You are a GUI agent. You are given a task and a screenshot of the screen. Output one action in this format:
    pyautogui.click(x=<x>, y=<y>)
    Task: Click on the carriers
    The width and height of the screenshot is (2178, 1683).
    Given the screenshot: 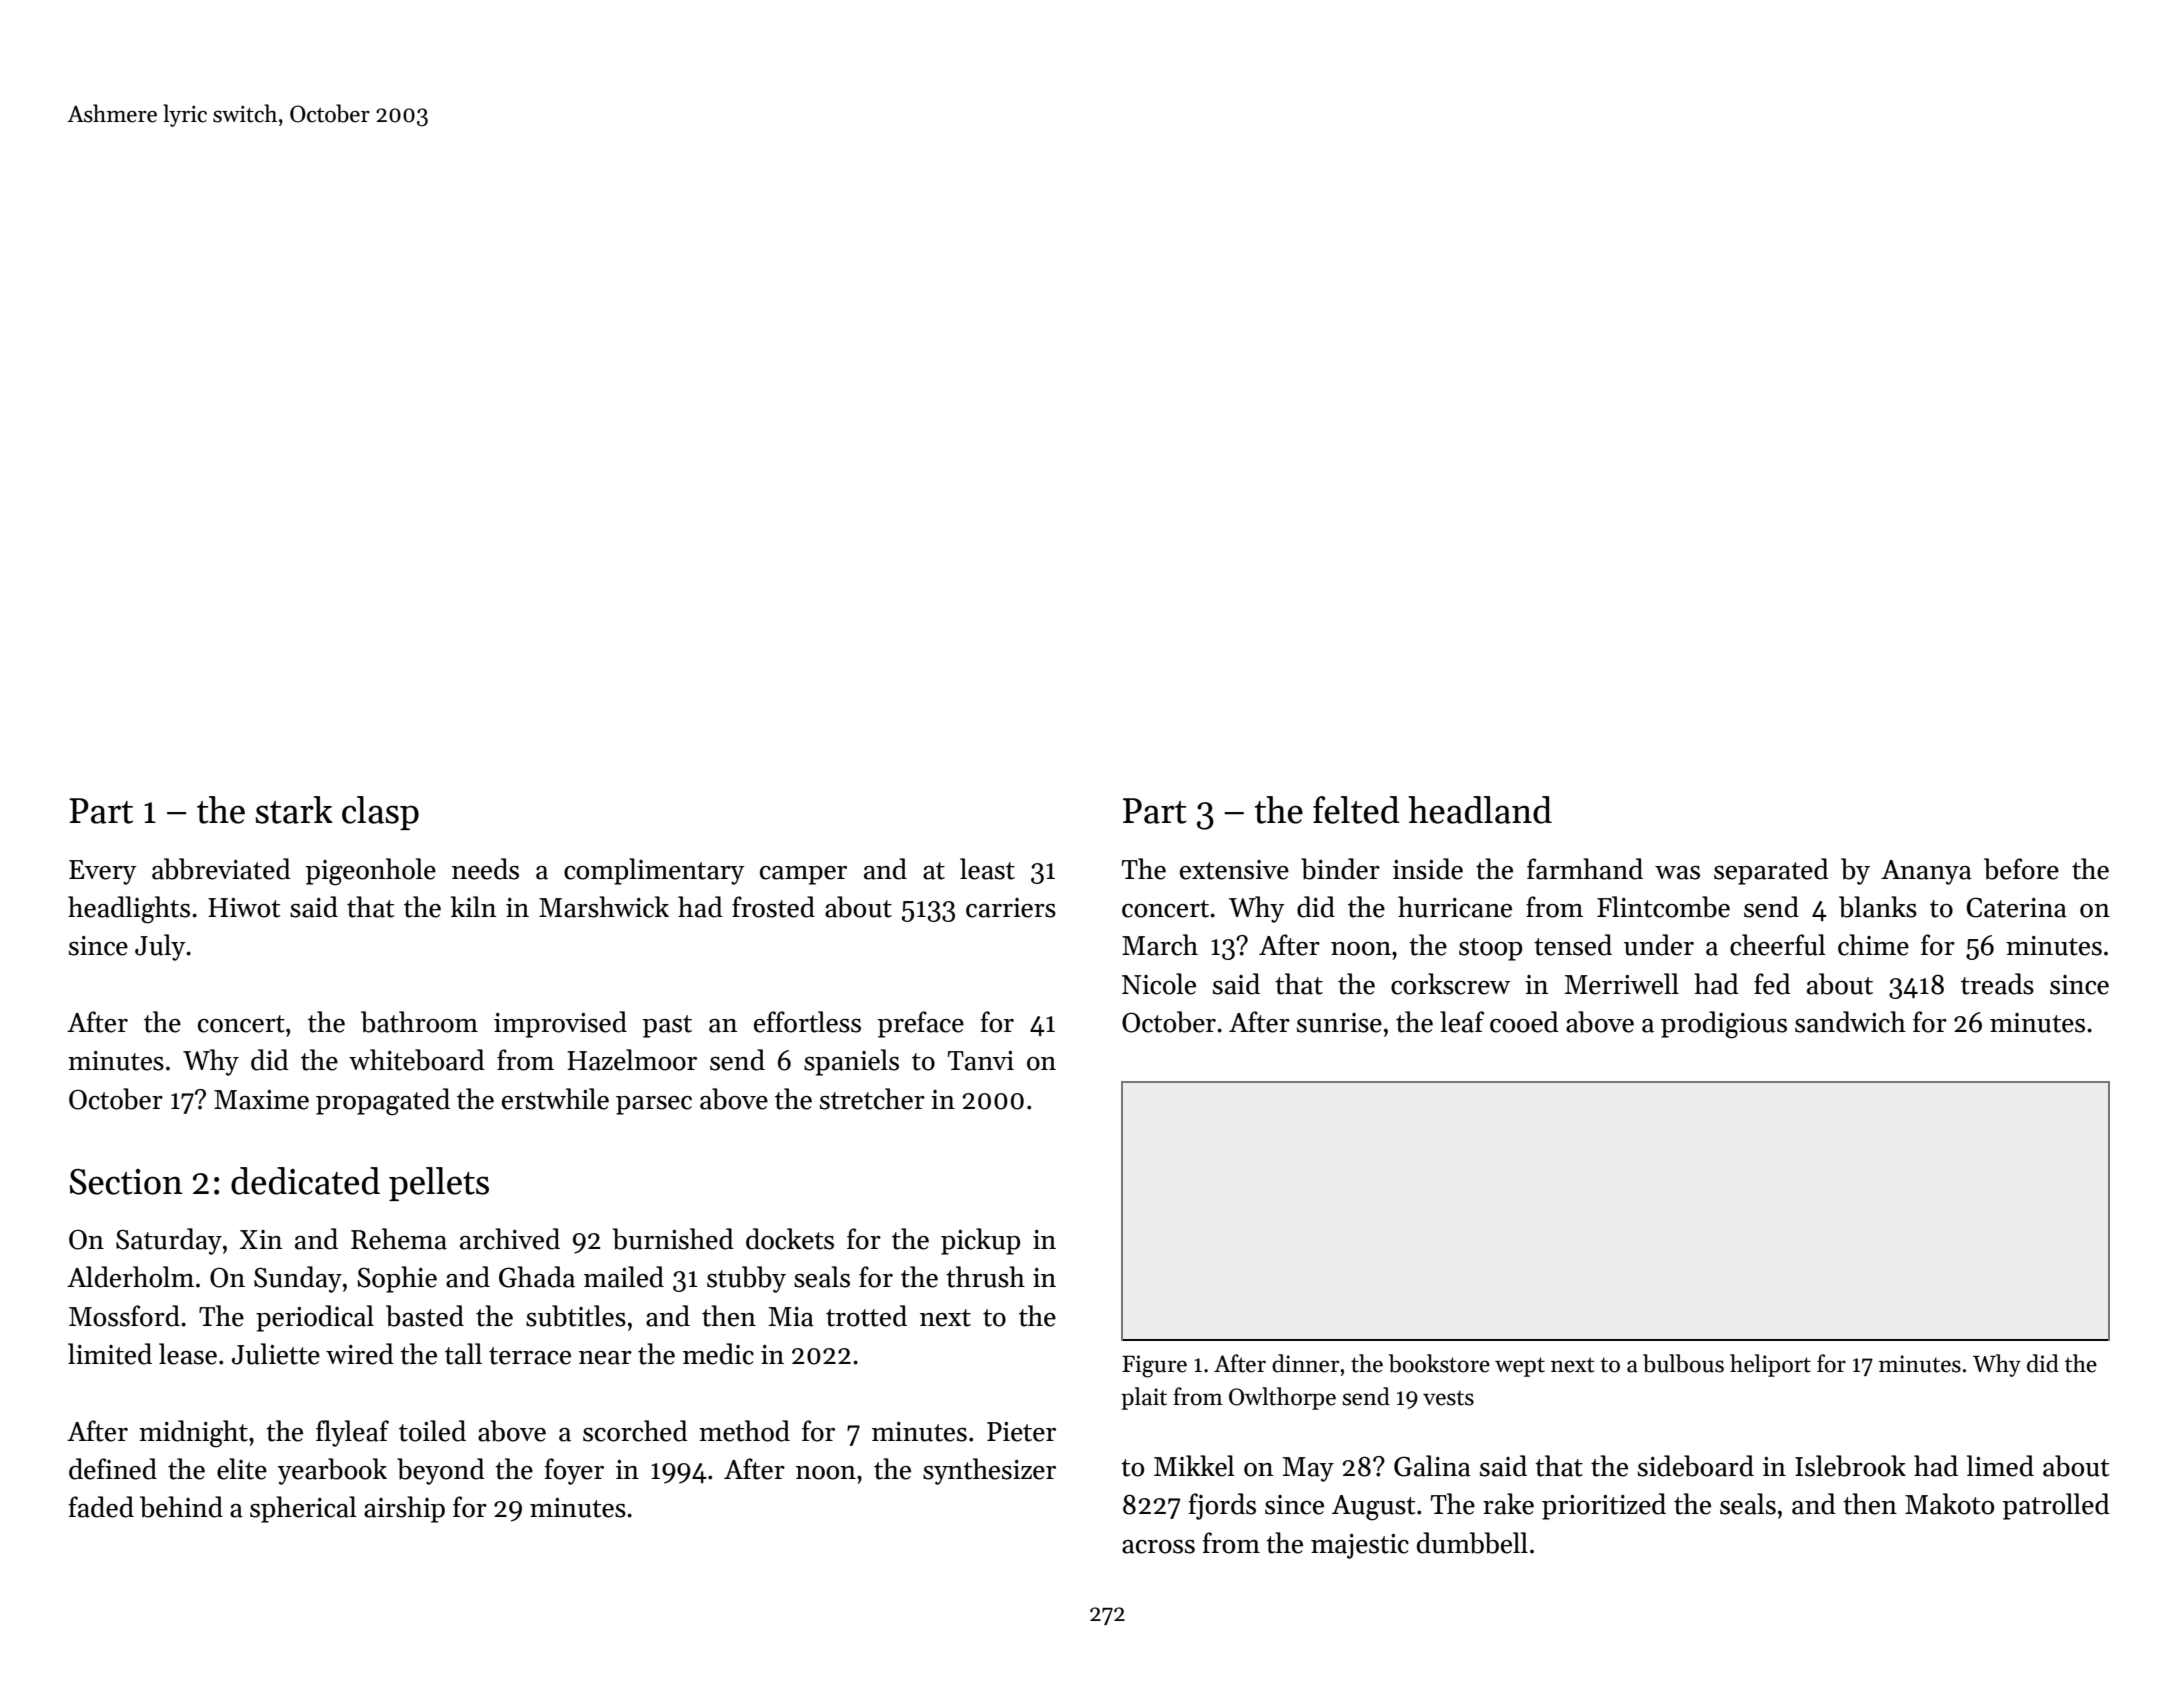 What is the action you would take?
    pyautogui.click(x=1011, y=908)
